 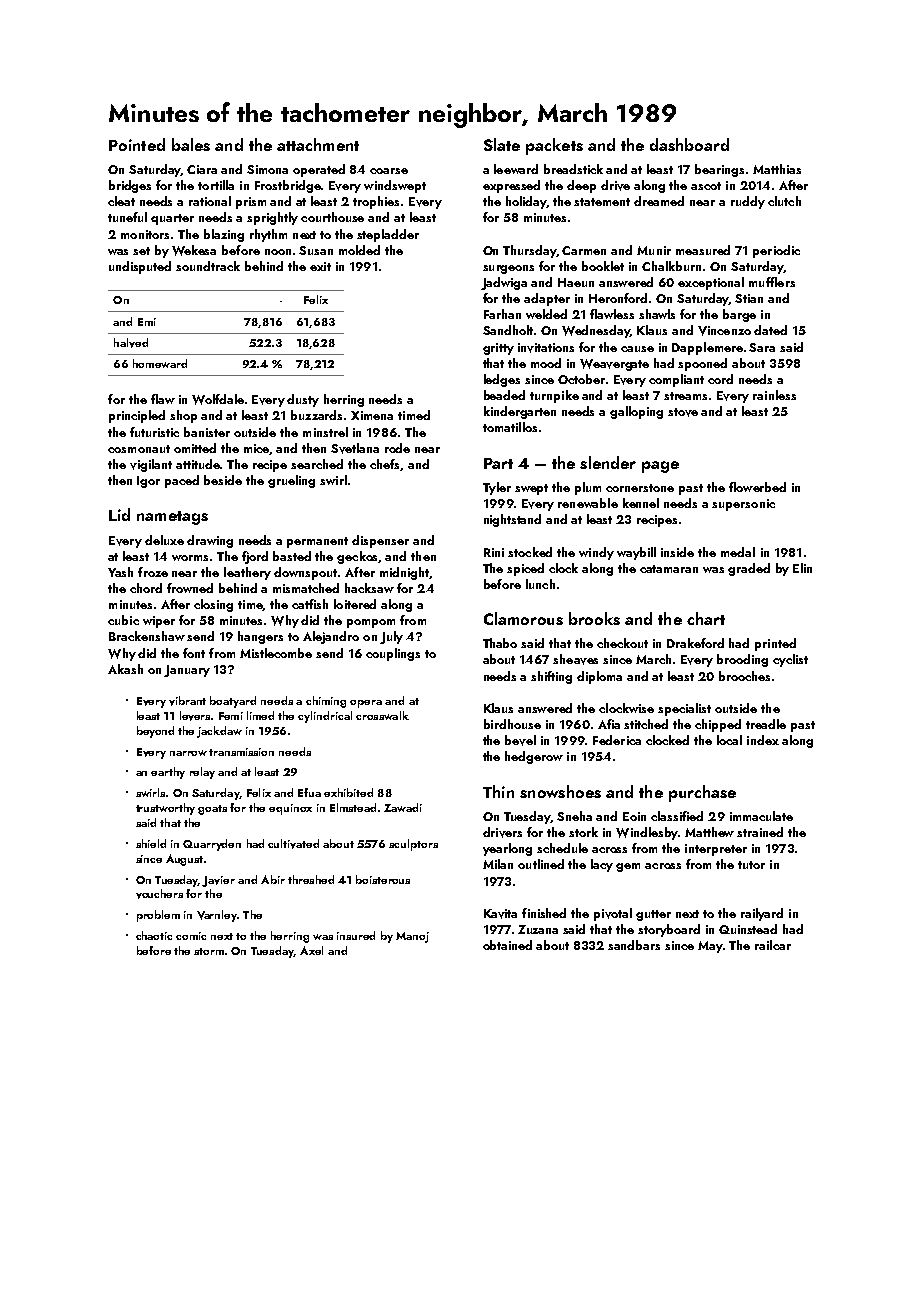 What do you see at coordinates (622, 643) in the page?
I see `checkout` at bounding box center [622, 643].
